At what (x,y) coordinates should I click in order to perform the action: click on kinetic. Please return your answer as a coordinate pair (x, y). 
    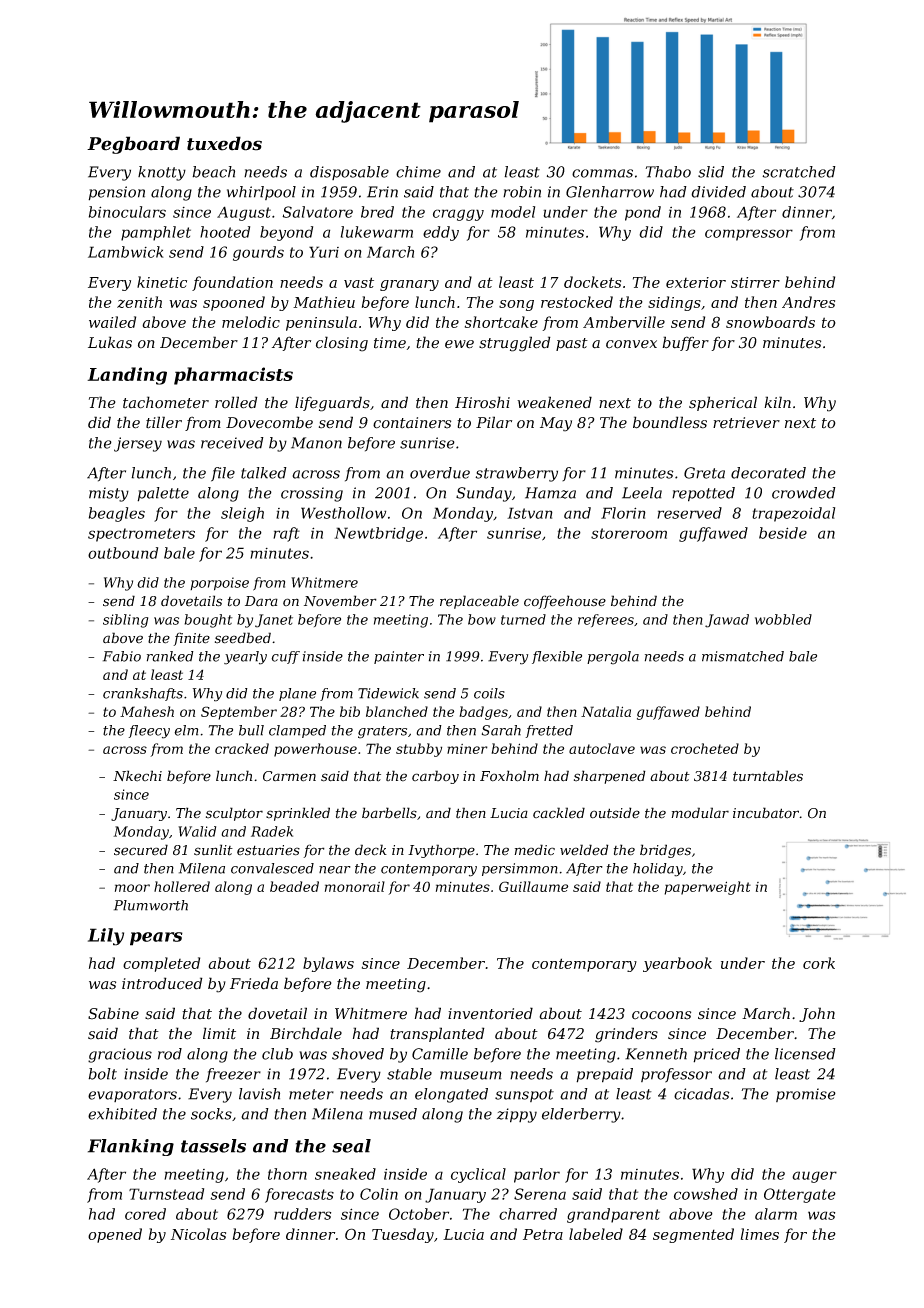
    Looking at the image, I should click on (162, 282).
